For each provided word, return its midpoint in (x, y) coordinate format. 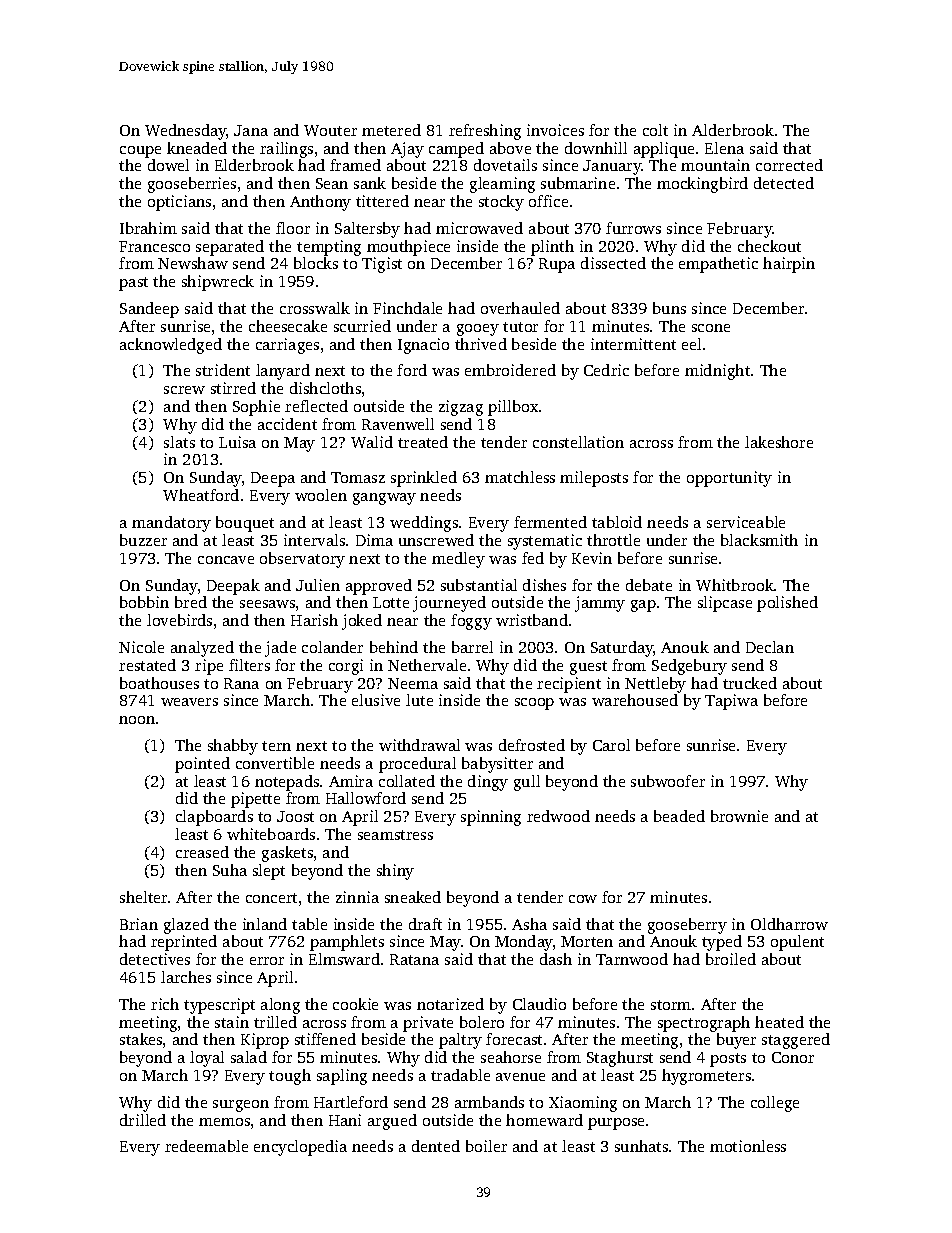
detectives (155, 959)
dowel (168, 165)
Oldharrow (789, 924)
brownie (739, 816)
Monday (524, 943)
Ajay (407, 150)
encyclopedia (300, 1148)
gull (527, 783)
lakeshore (779, 442)
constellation (578, 442)
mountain (715, 165)
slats (179, 442)
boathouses (159, 683)
